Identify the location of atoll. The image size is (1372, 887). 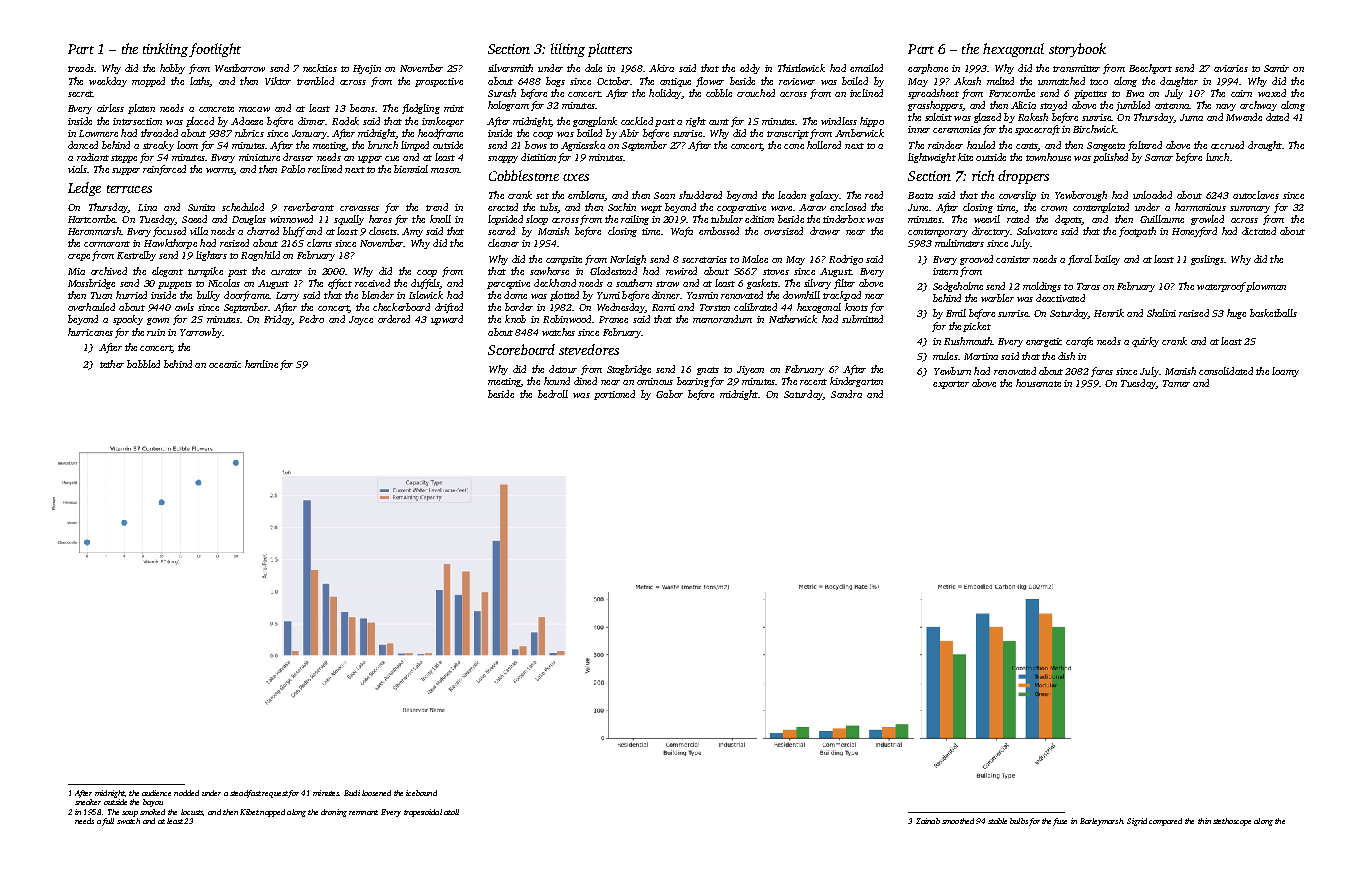
(451, 812).
